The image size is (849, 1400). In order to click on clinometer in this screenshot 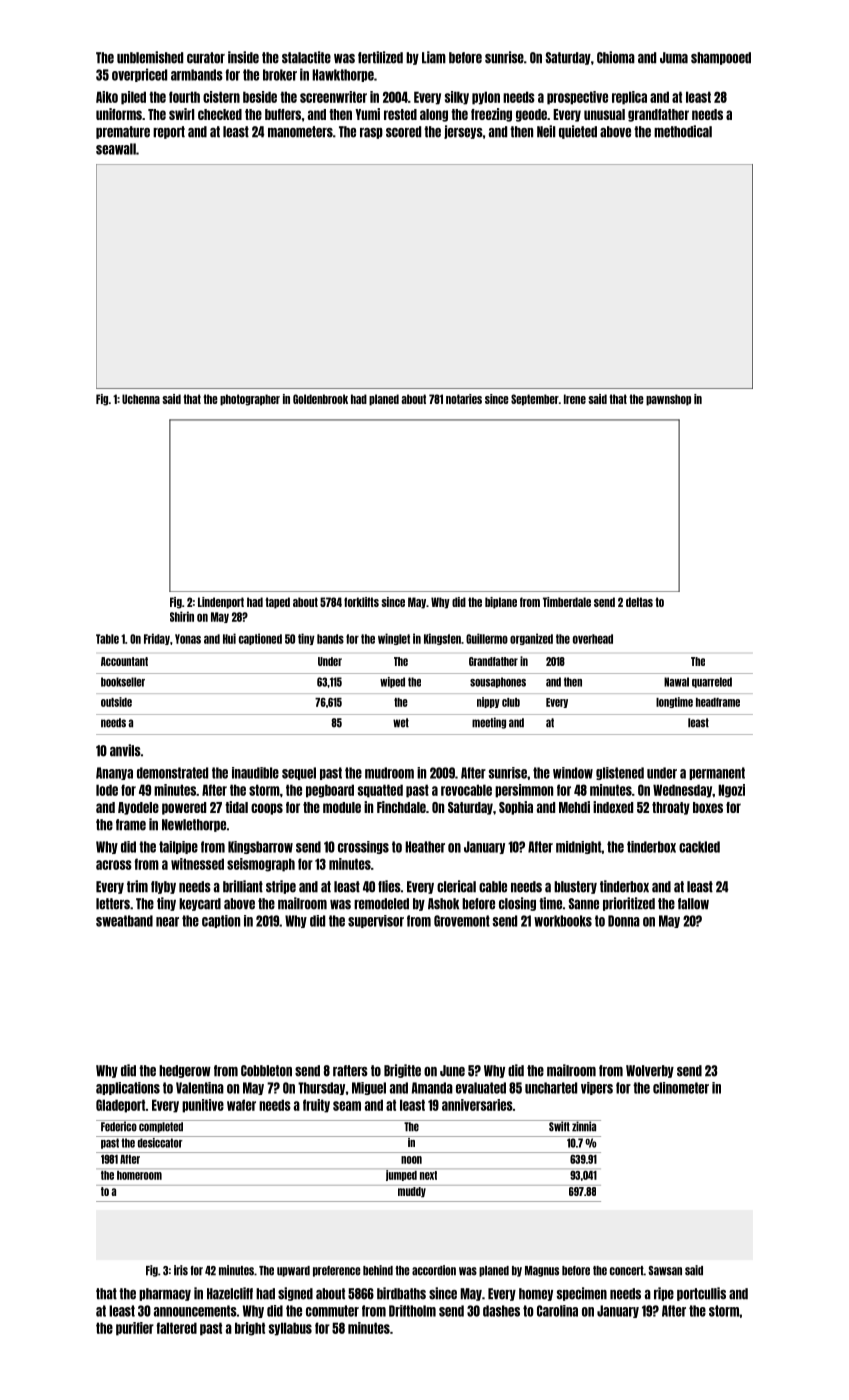, I will do `click(681, 1088)`.
